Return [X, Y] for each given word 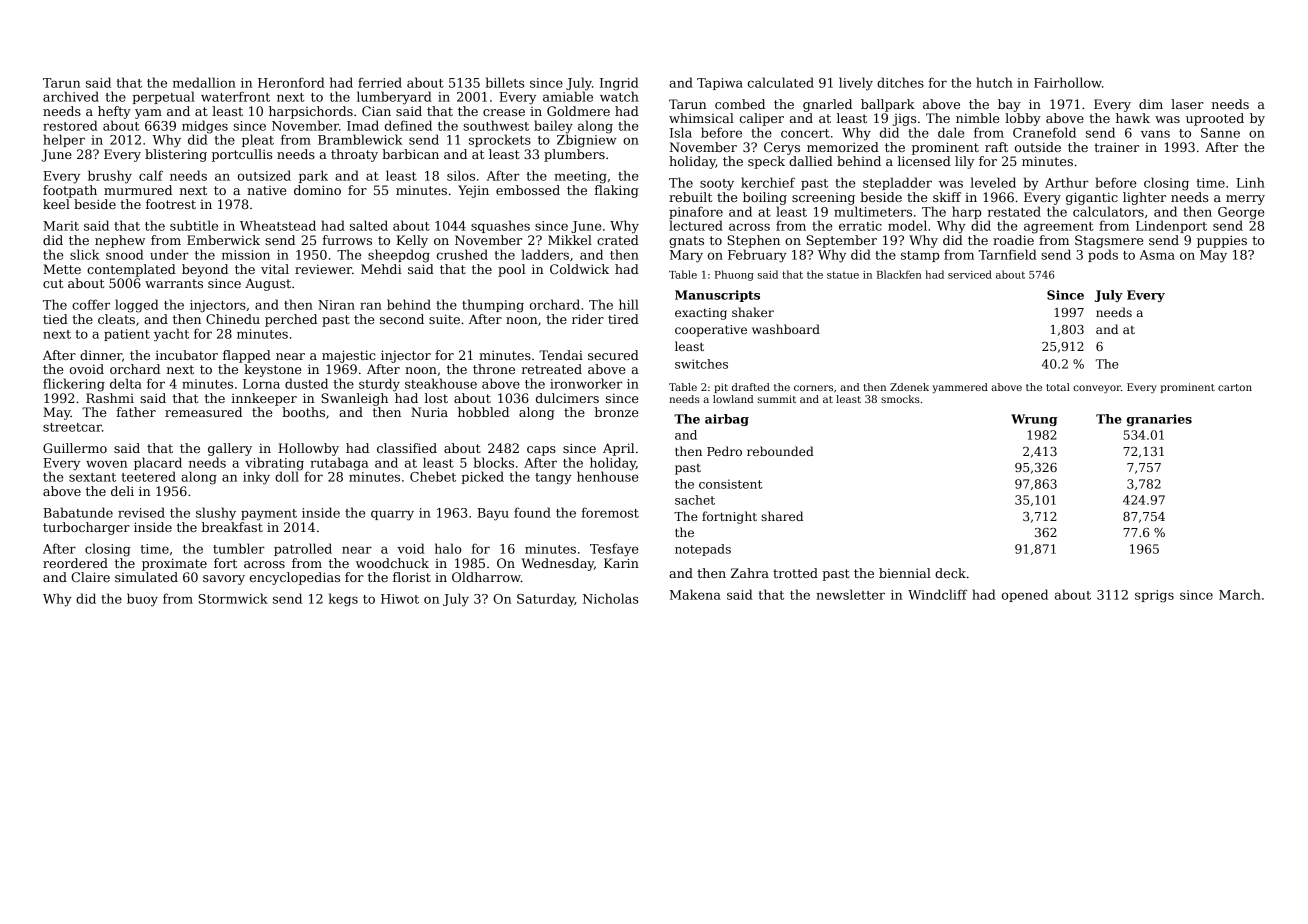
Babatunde [78, 512]
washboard [786, 329]
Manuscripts [717, 296]
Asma [1157, 255]
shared [782, 516]
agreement [1059, 228]
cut [53, 283]
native [266, 190]
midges [205, 127]
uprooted [1215, 119]
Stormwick [233, 598]
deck [950, 573]
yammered [960, 388]
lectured [696, 225]
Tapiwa [720, 84]
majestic [349, 356]
